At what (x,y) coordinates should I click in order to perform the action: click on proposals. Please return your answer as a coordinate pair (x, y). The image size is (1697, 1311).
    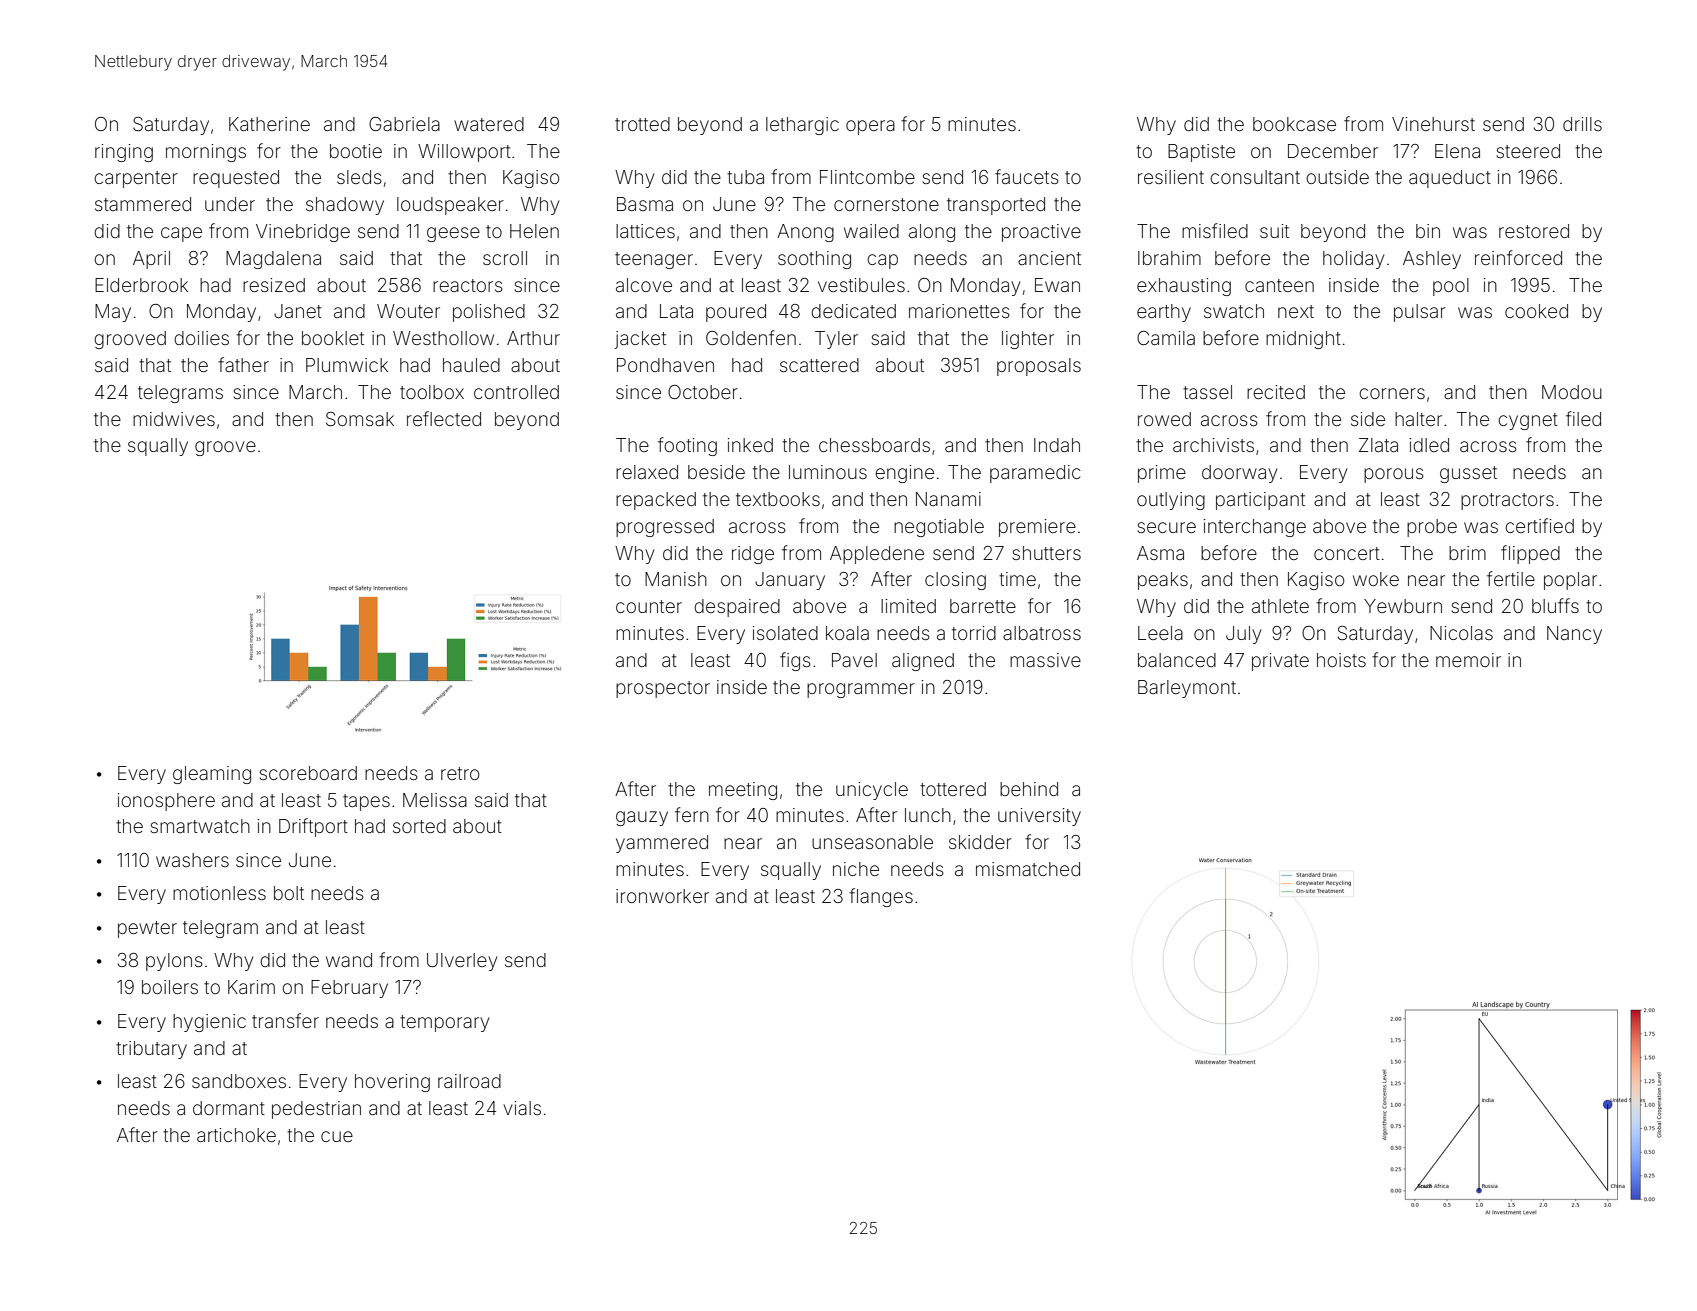
    Looking at the image, I should click on (1039, 367).
